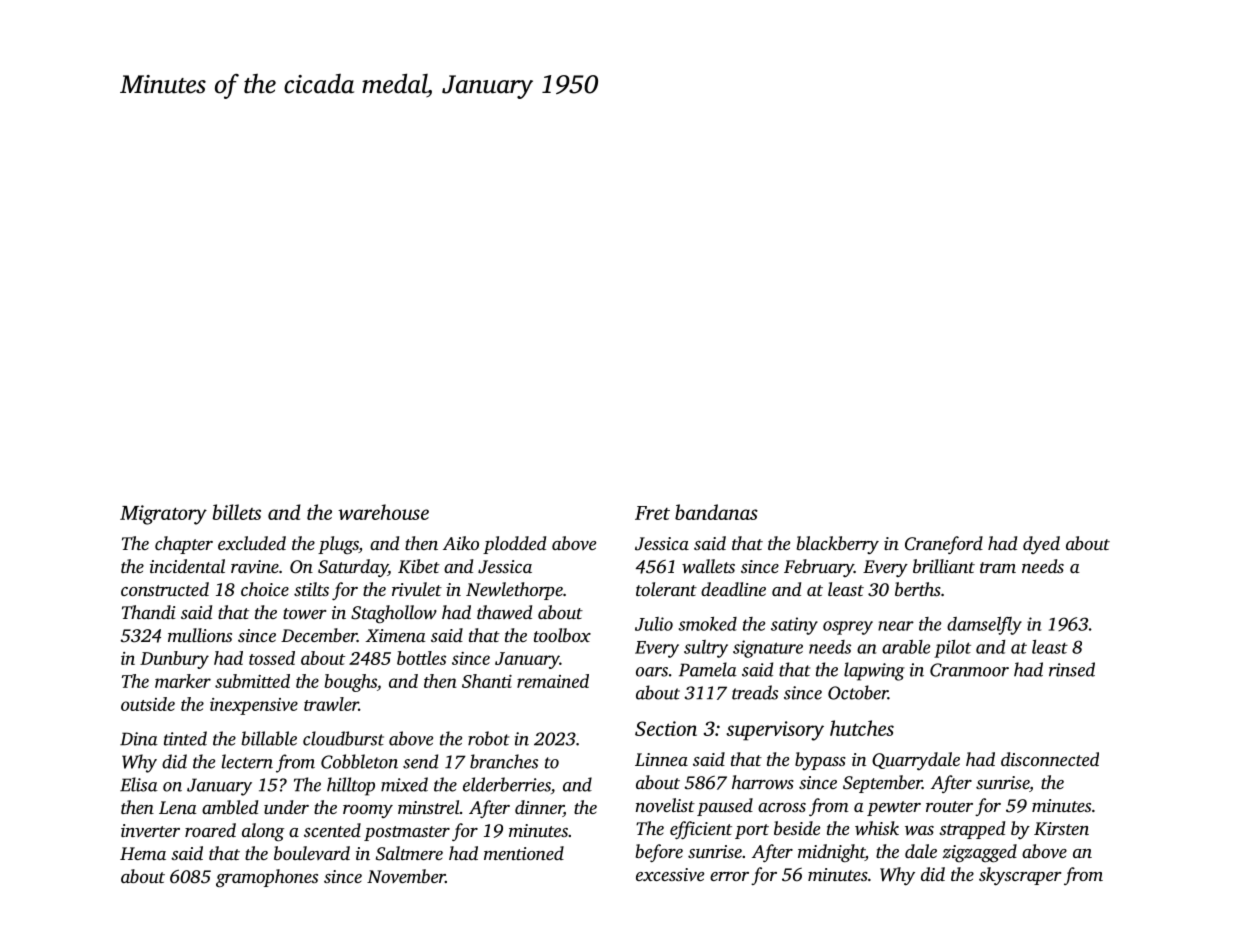  What do you see at coordinates (420, 761) in the document?
I see `send` at bounding box center [420, 761].
